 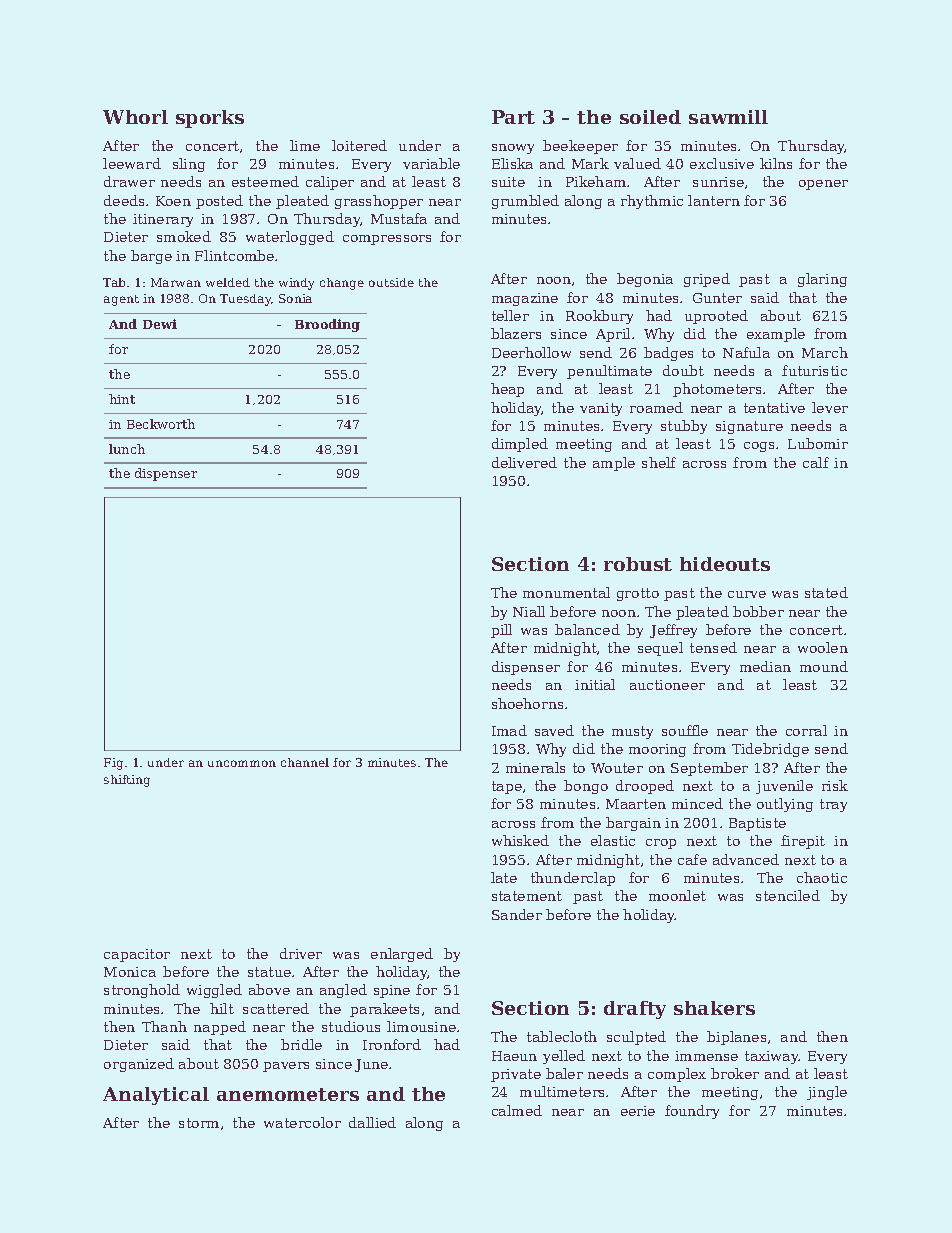 I want to click on dallied, so click(x=372, y=1122).
